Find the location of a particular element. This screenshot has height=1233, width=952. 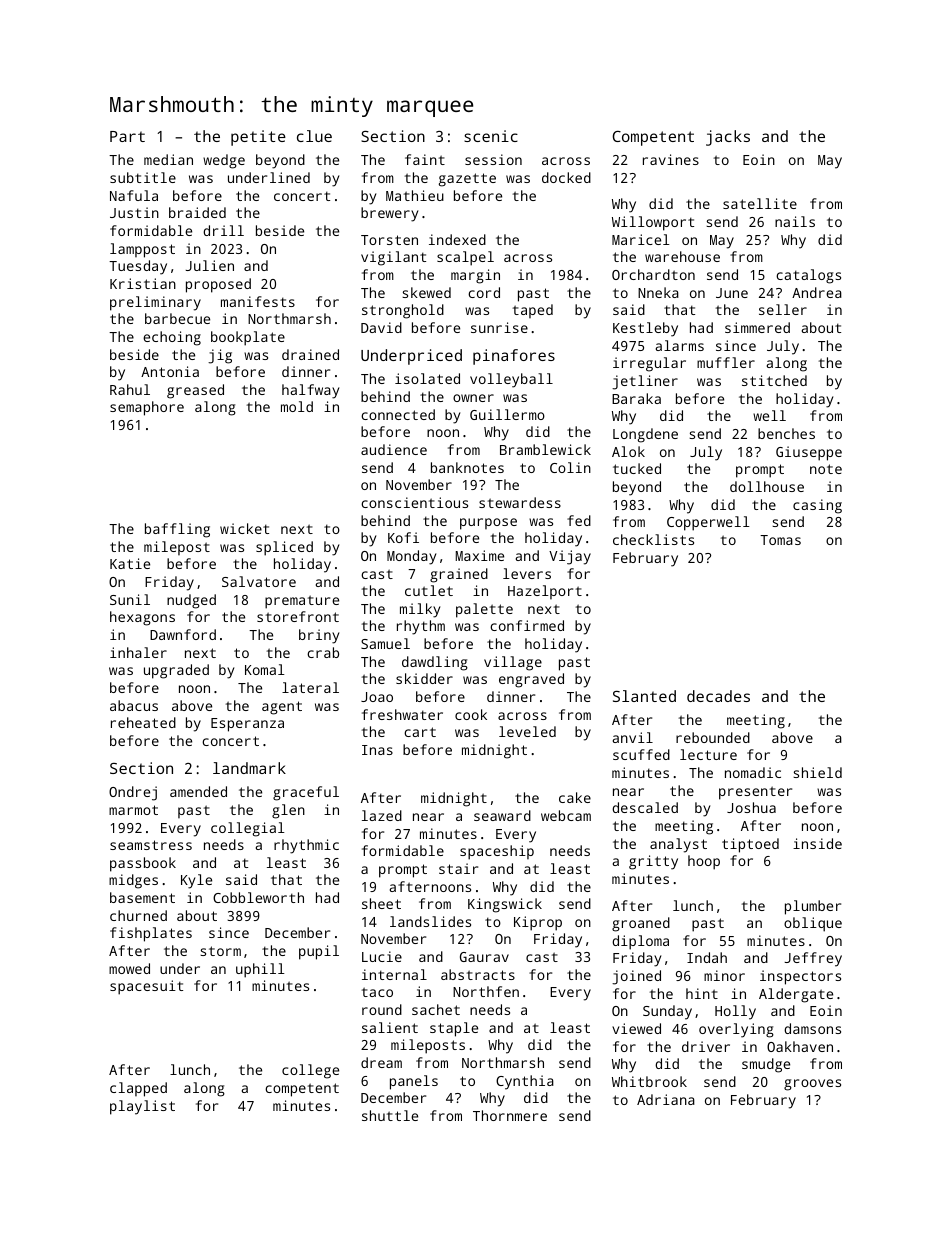

shield is located at coordinates (817, 772).
